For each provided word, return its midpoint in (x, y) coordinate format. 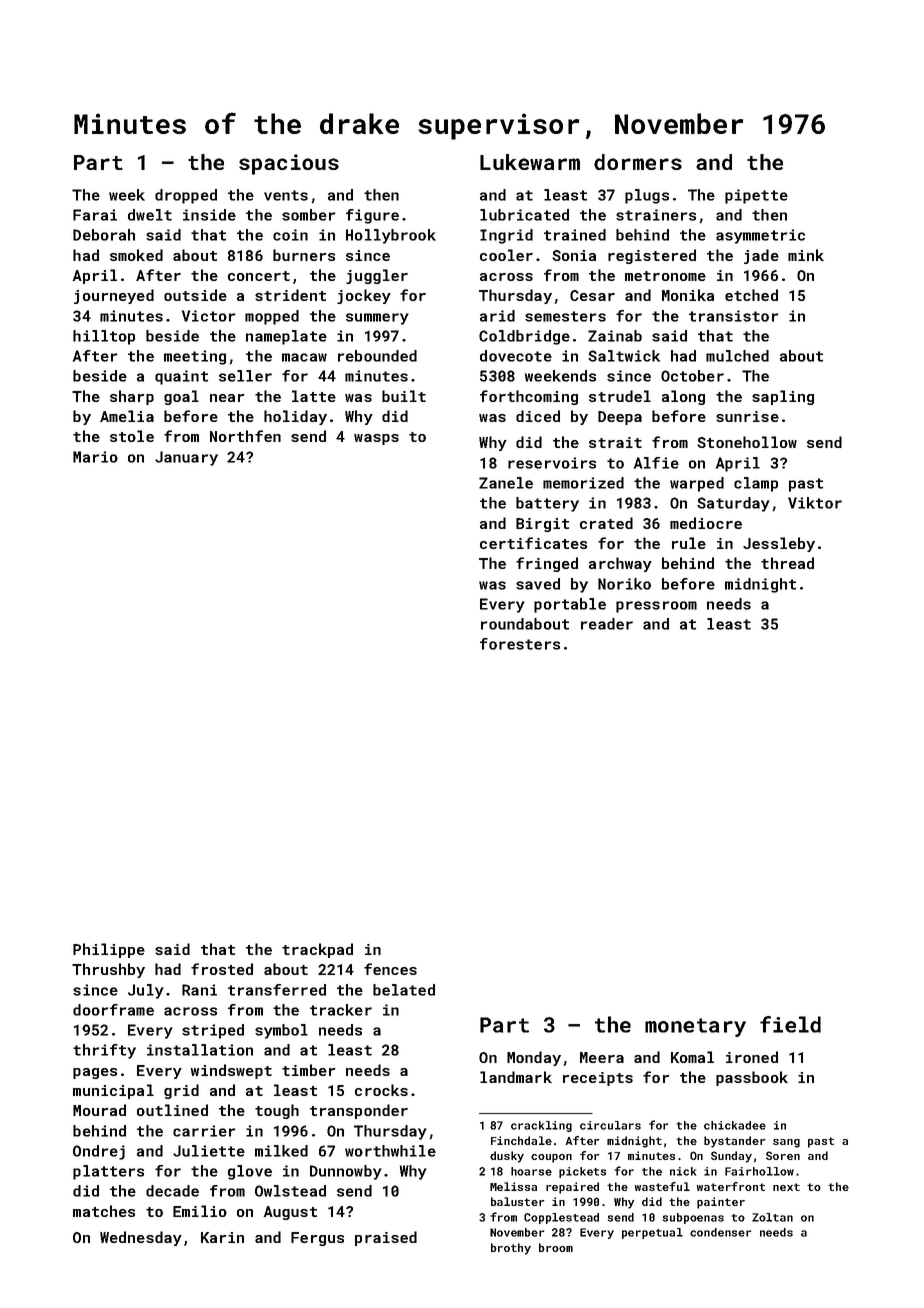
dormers (638, 162)
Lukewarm (530, 162)
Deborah (104, 235)
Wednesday (141, 1238)
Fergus (317, 1239)
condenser (720, 1232)
